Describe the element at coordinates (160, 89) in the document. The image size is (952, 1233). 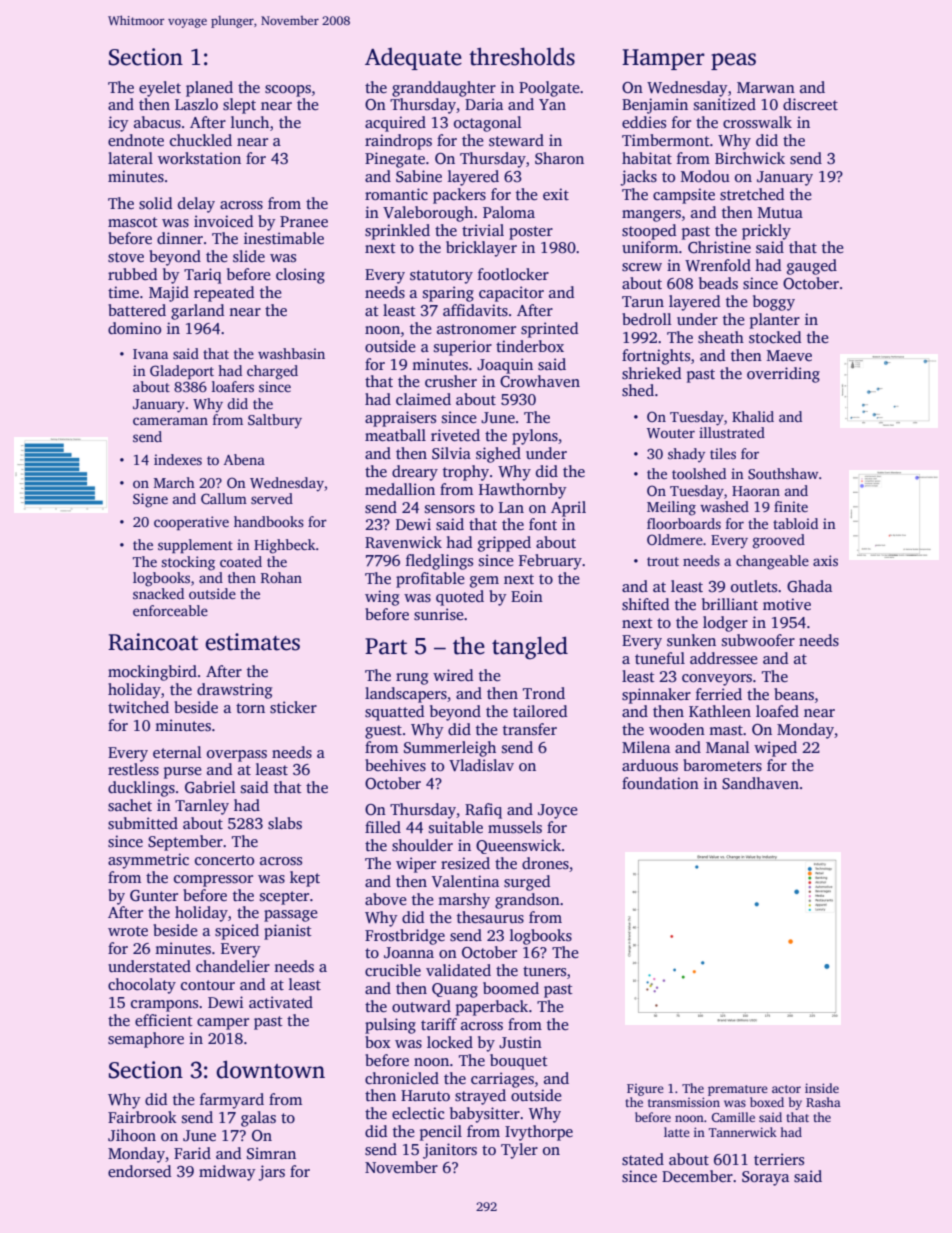
I see `eyelet` at that location.
